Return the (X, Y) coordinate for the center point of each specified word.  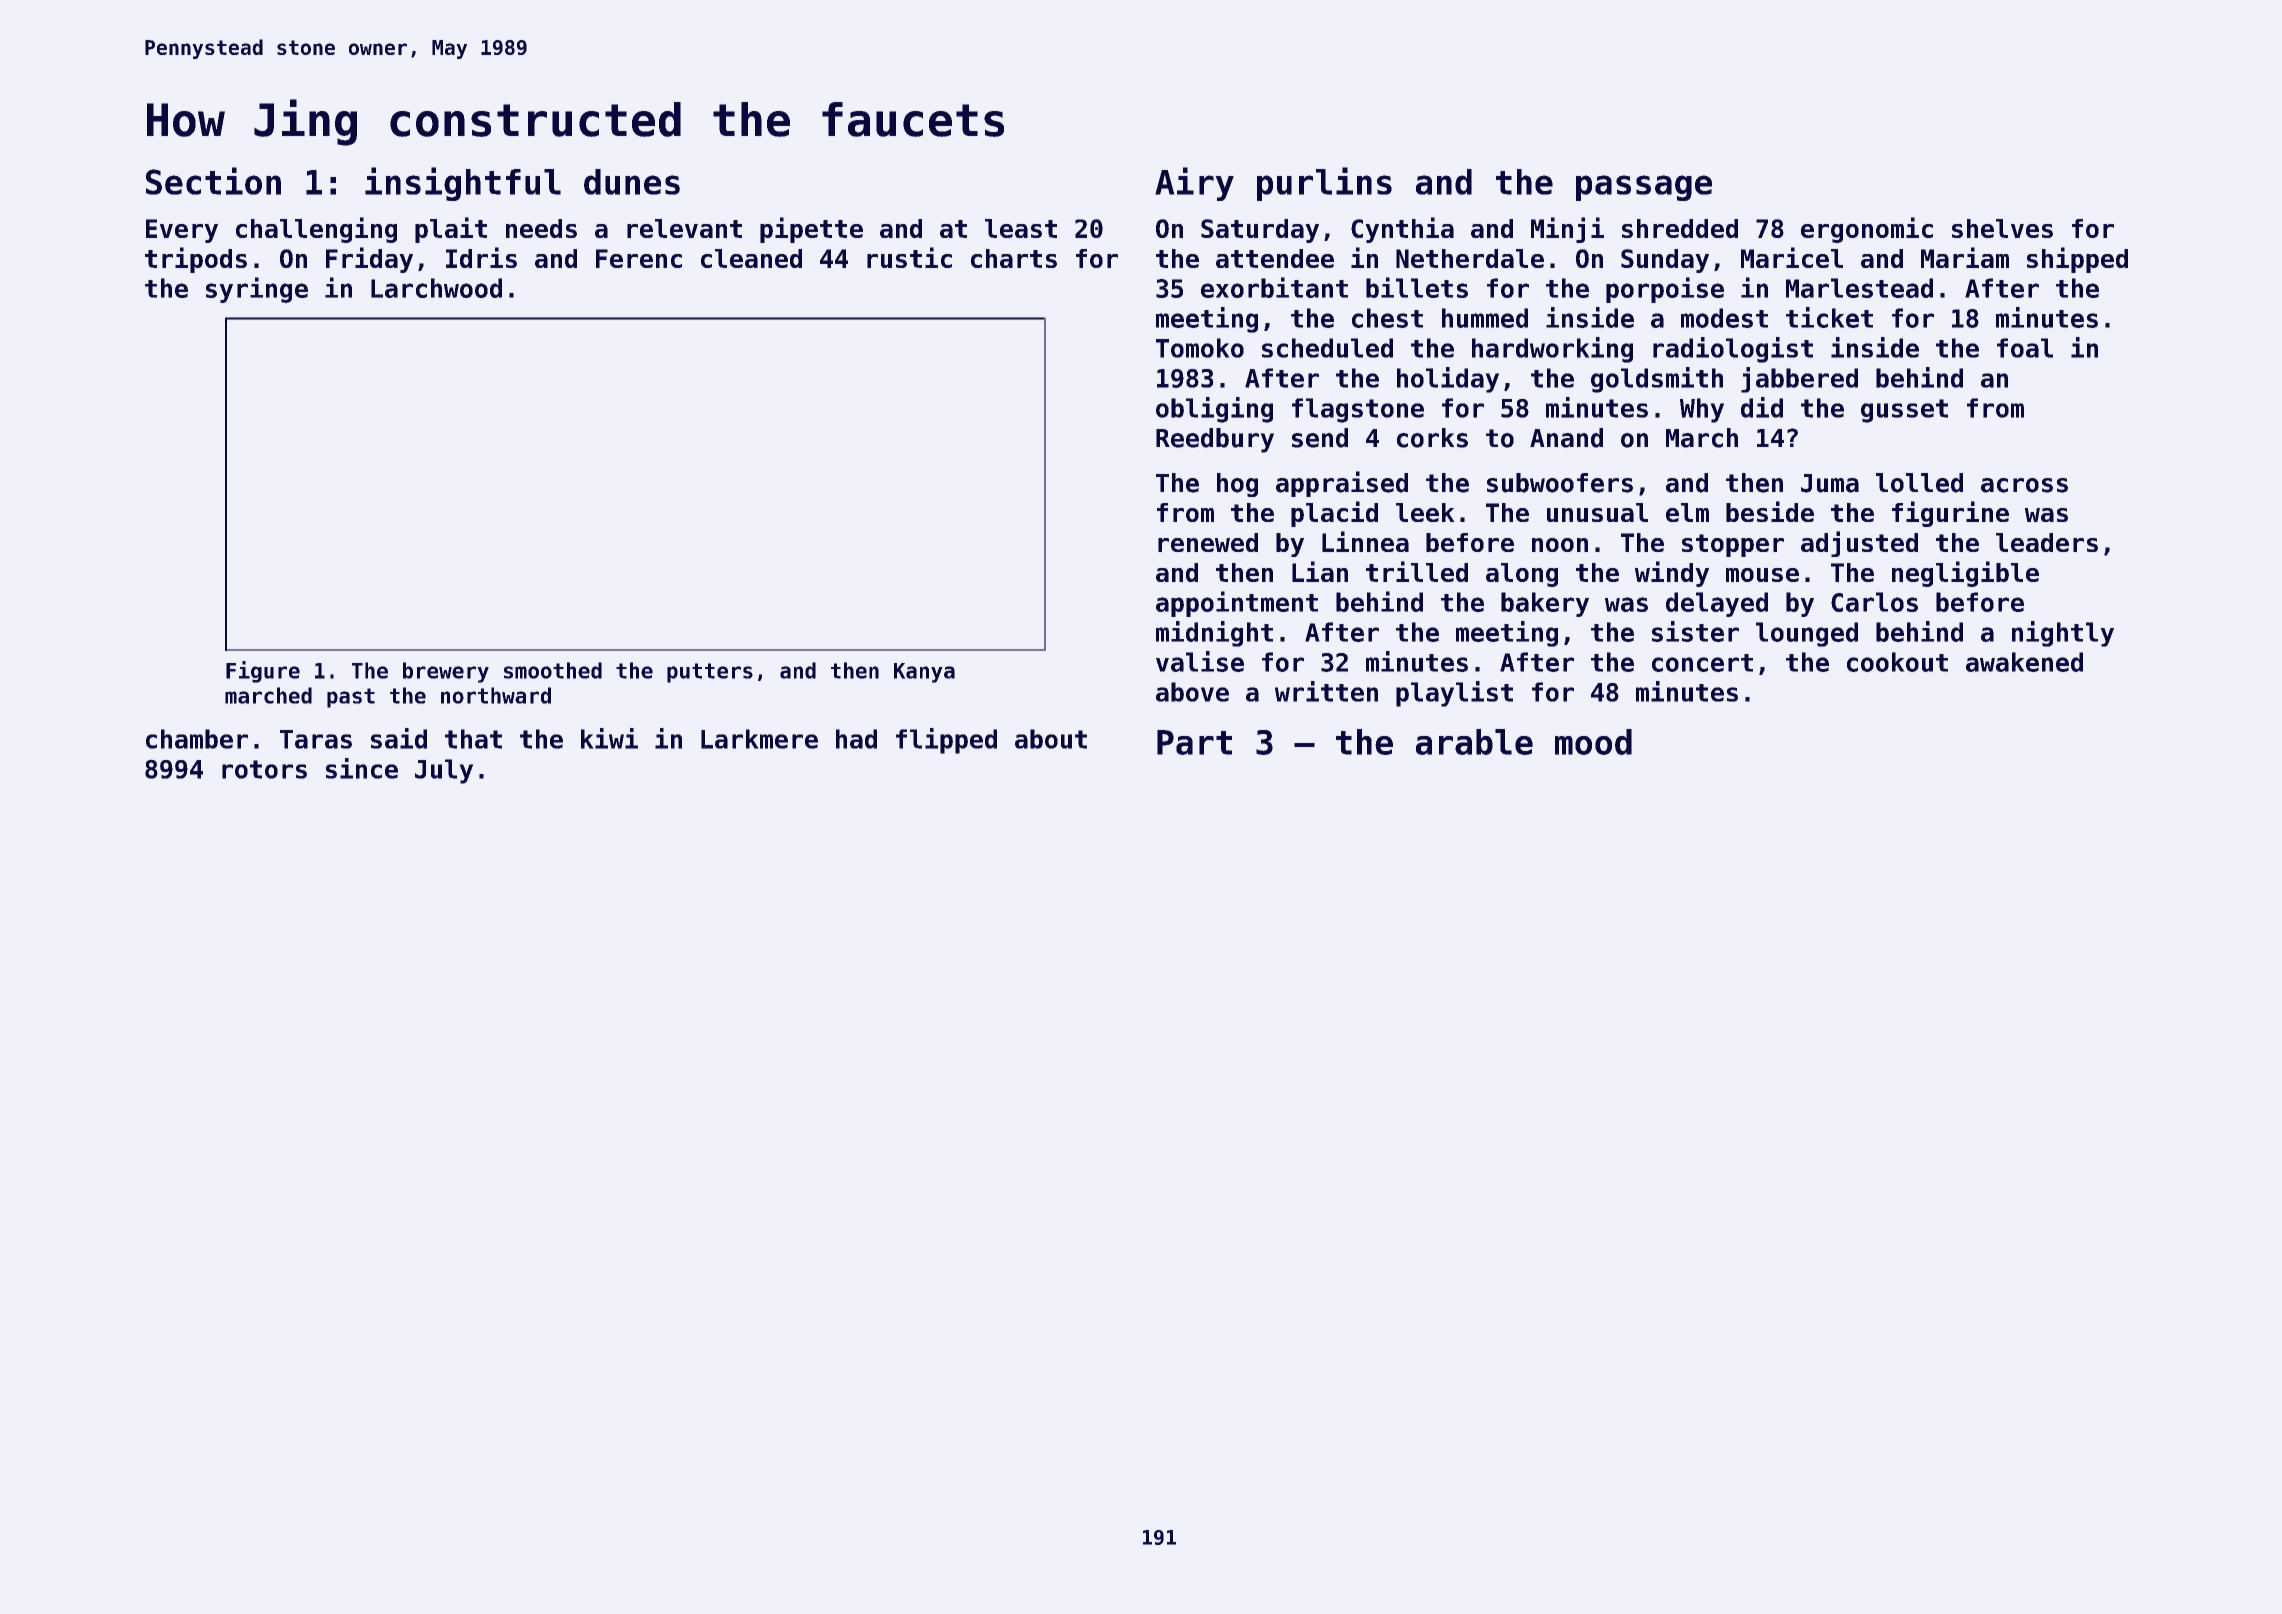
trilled (1417, 571)
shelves (2002, 228)
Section (213, 181)
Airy (1194, 184)
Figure (263, 672)
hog (1237, 485)
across (2024, 485)
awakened (2024, 662)
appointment (1237, 604)
